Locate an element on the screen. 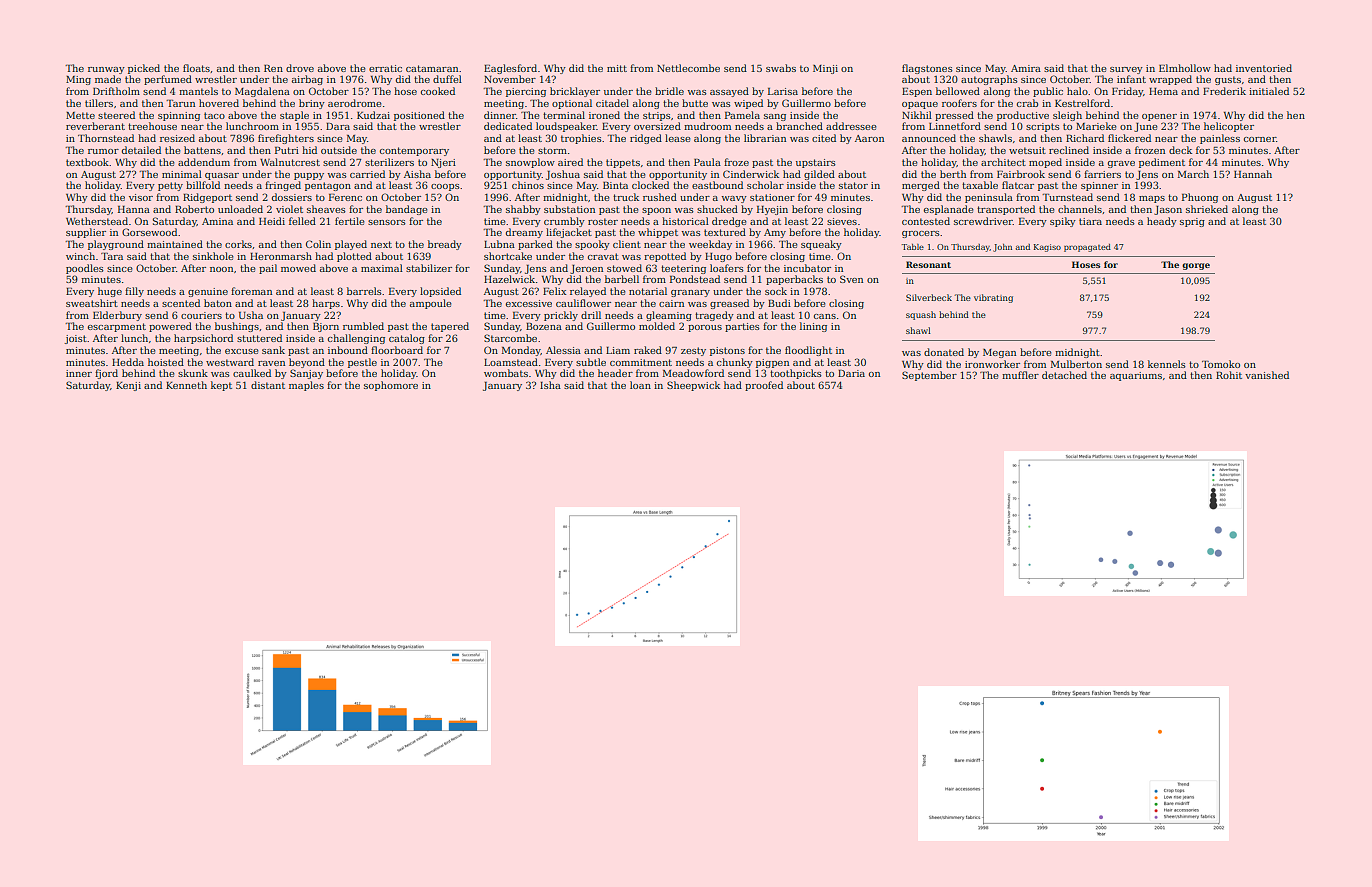 This screenshot has height=887, width=1372. upstairs is located at coordinates (816, 163).
